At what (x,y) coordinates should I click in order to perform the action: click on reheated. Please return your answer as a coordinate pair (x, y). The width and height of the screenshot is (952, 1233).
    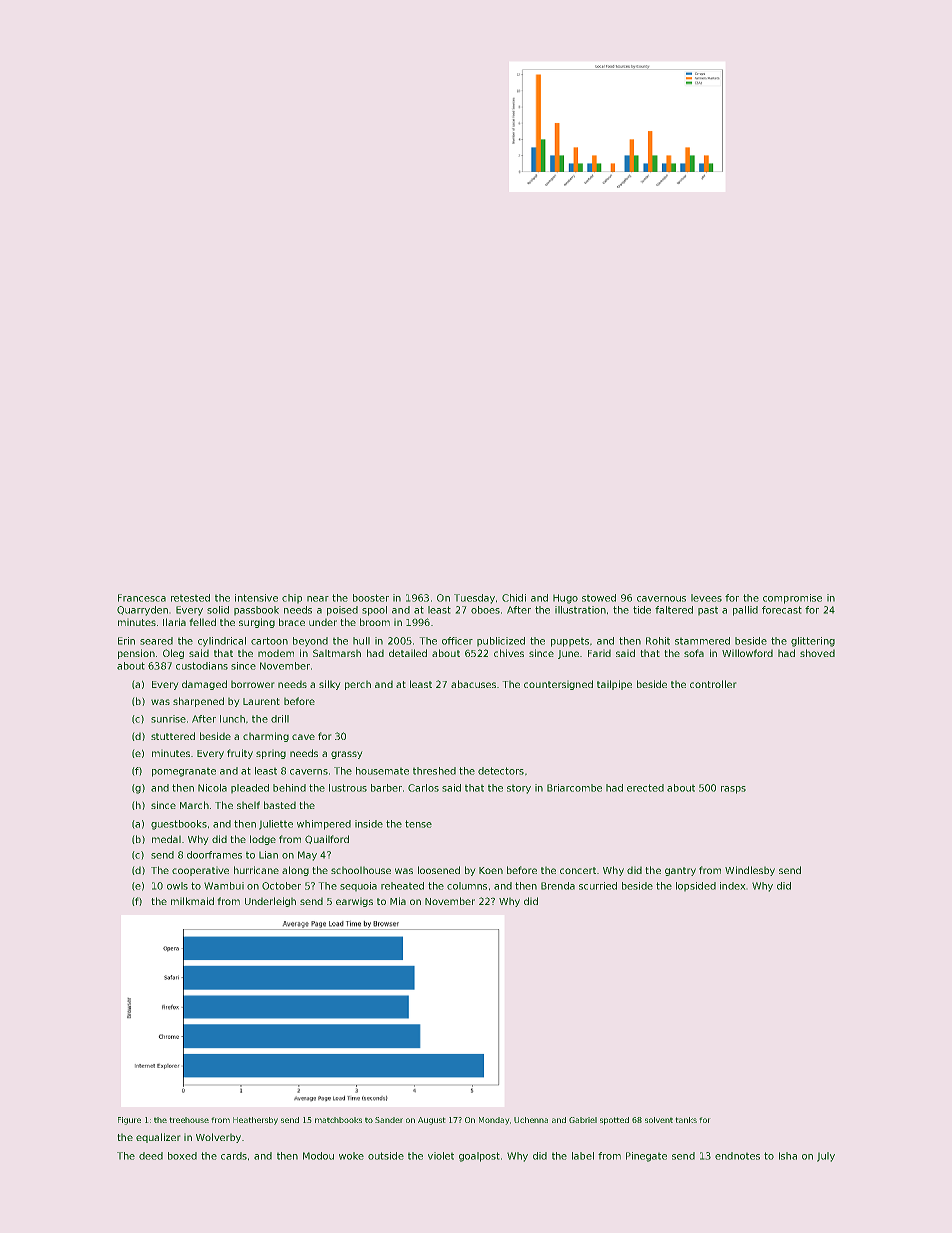
    Looking at the image, I should click on (402, 886).
